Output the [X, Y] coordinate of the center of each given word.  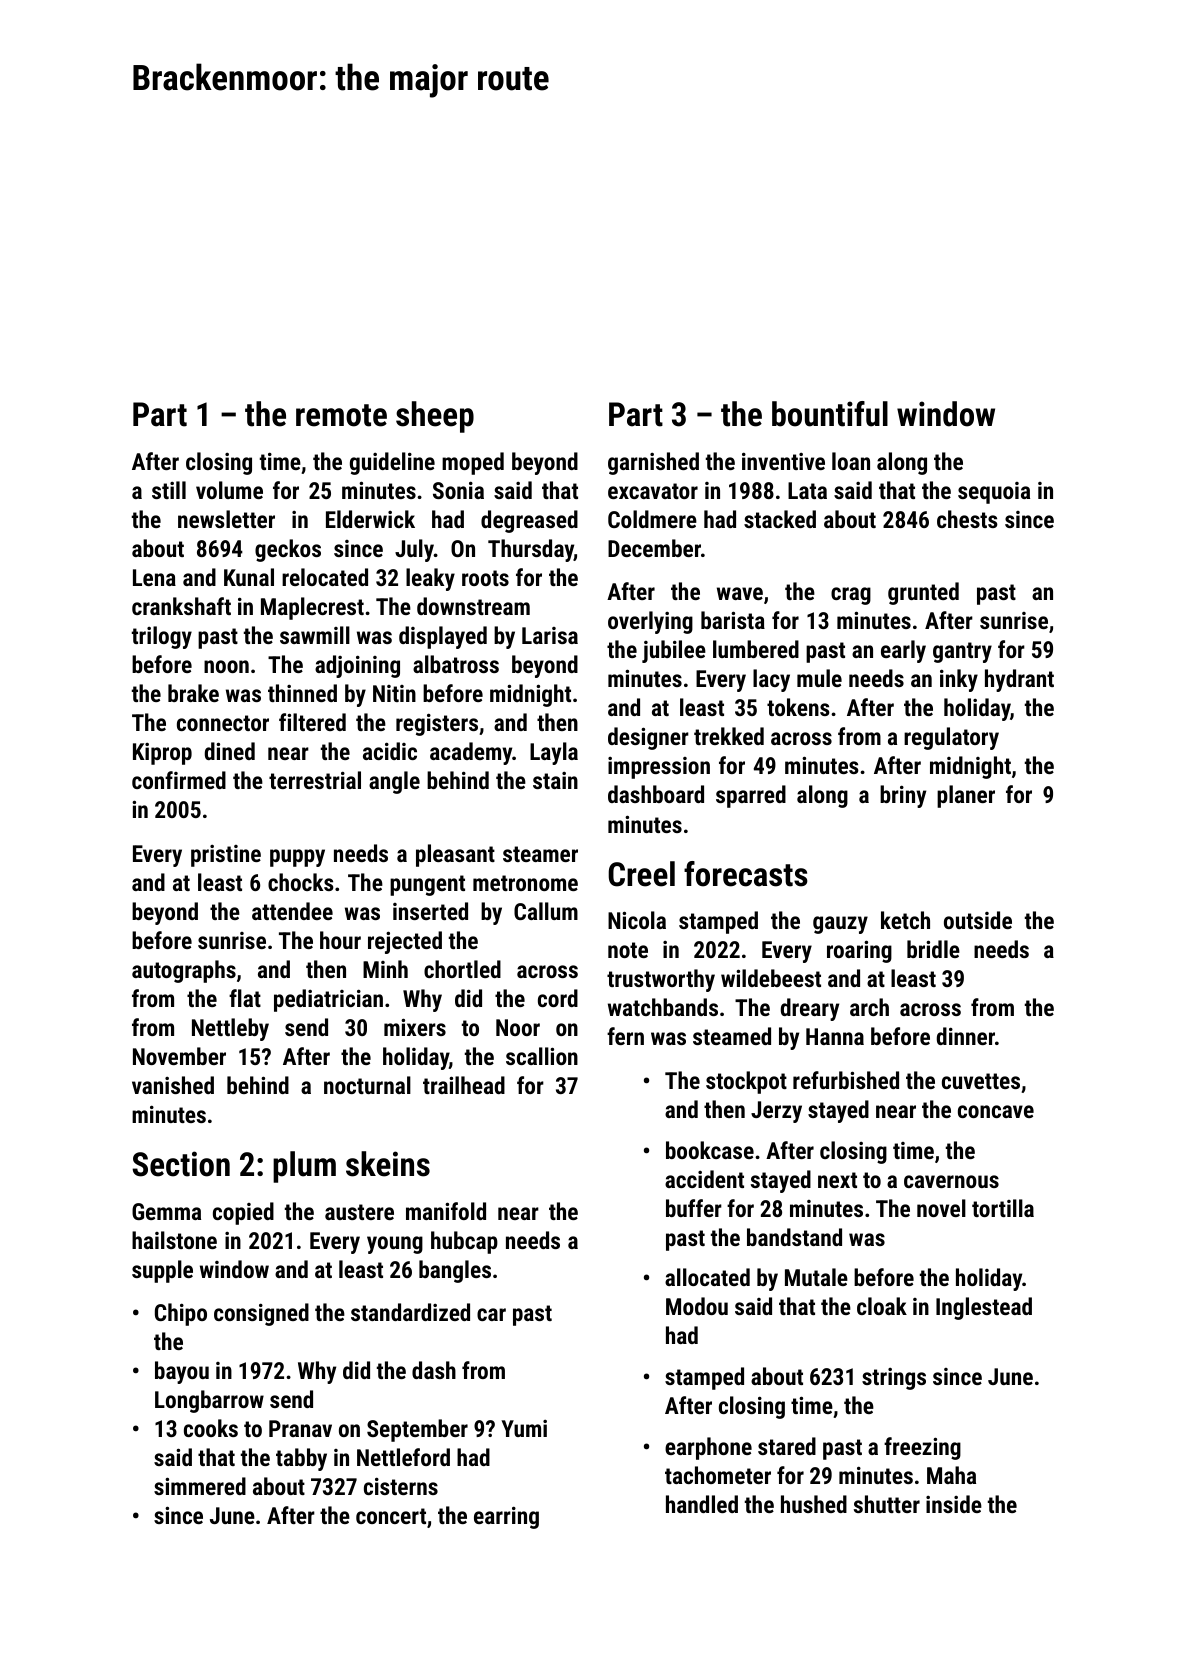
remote [341, 415]
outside [978, 920]
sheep [435, 417]
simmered [200, 1486]
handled [702, 1504]
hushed [814, 1504]
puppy [297, 858]
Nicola [637, 920]
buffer [694, 1208]
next [837, 1180]
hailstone [174, 1240]
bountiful [830, 414]
